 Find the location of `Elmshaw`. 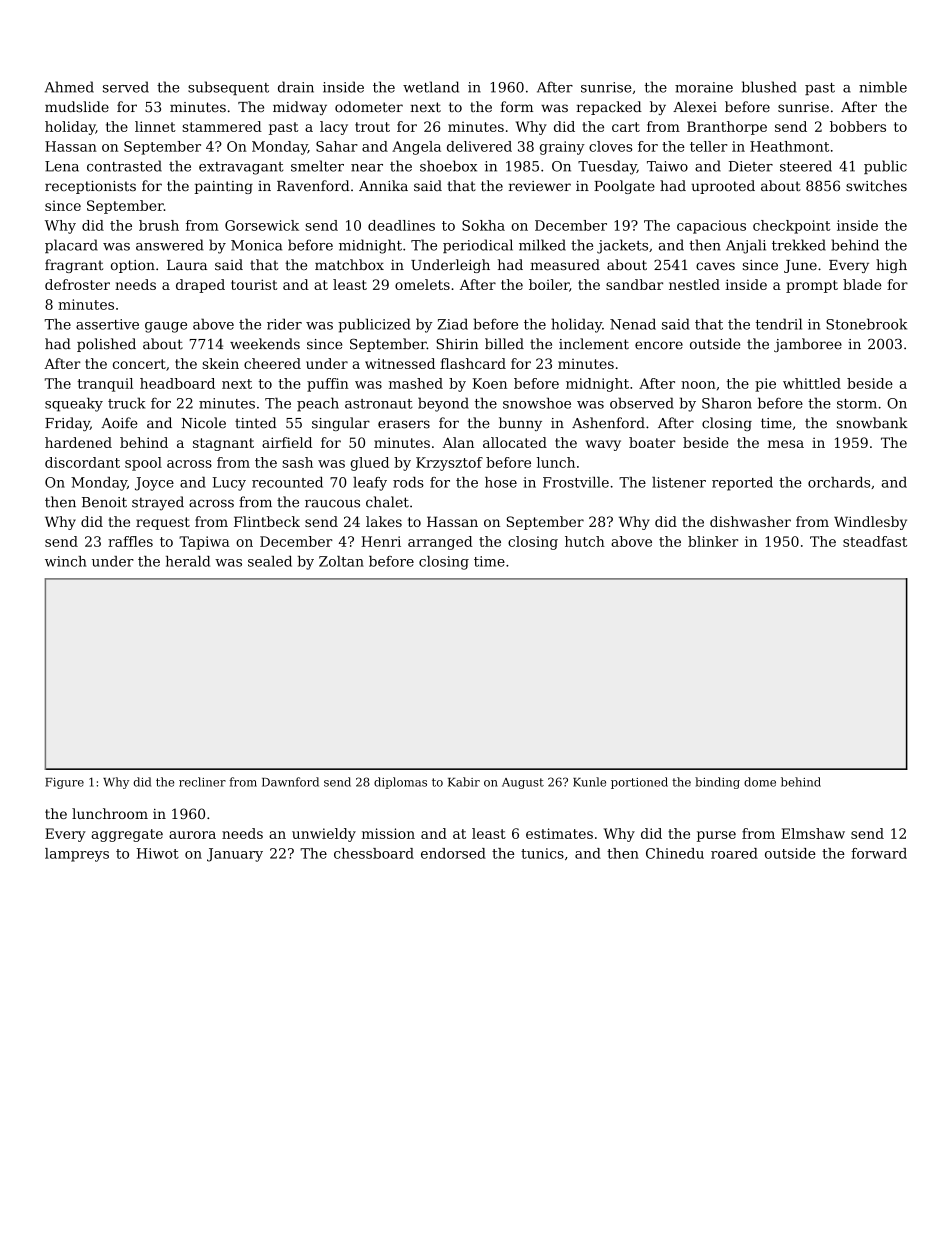

Elmshaw is located at coordinates (813, 833).
